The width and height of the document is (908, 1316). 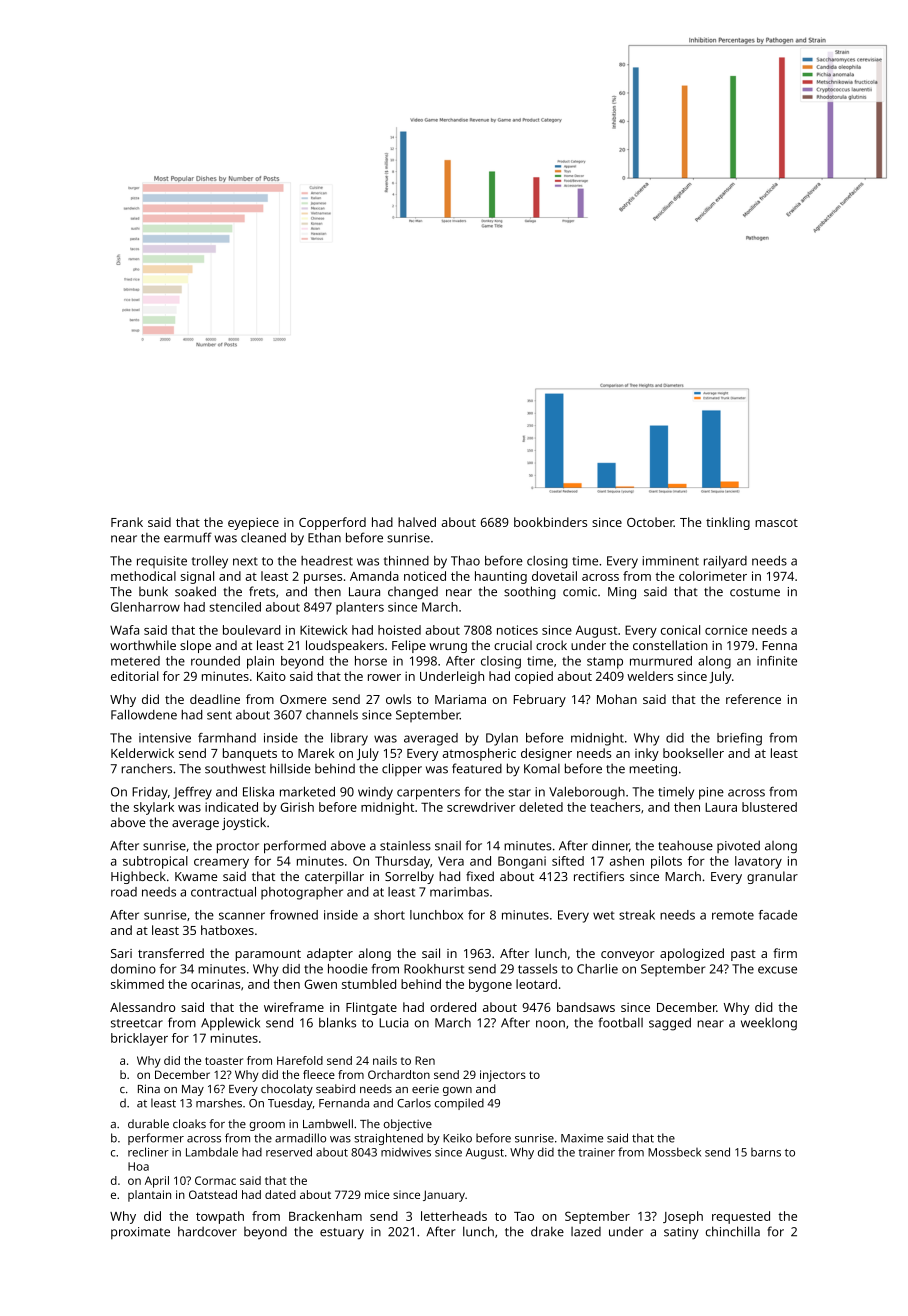 I want to click on Kelderwick, so click(x=142, y=753).
